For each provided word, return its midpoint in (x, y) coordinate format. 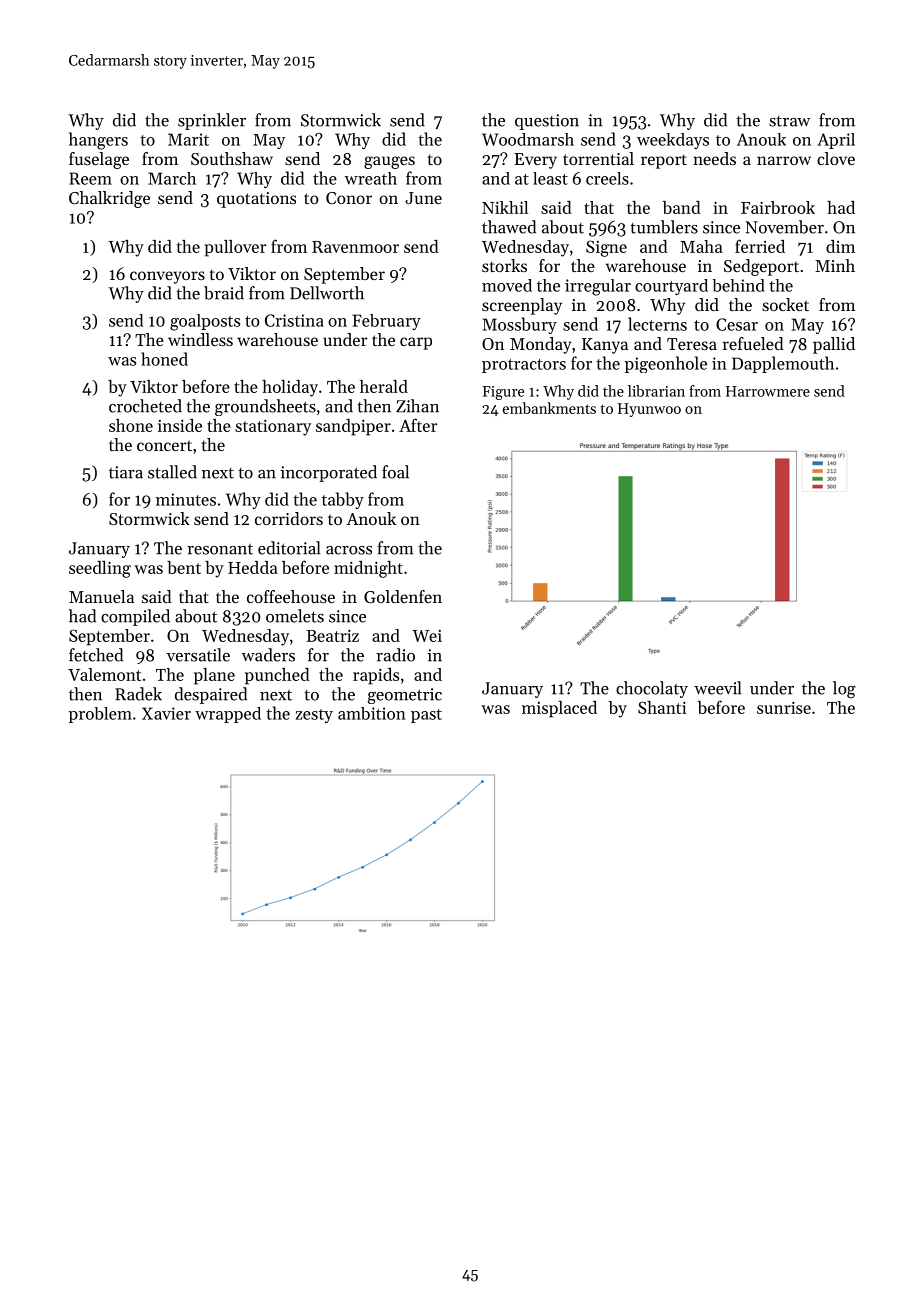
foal (395, 472)
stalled (172, 472)
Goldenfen (403, 596)
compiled (135, 617)
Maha (701, 246)
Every (535, 161)
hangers (98, 141)
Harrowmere (768, 391)
